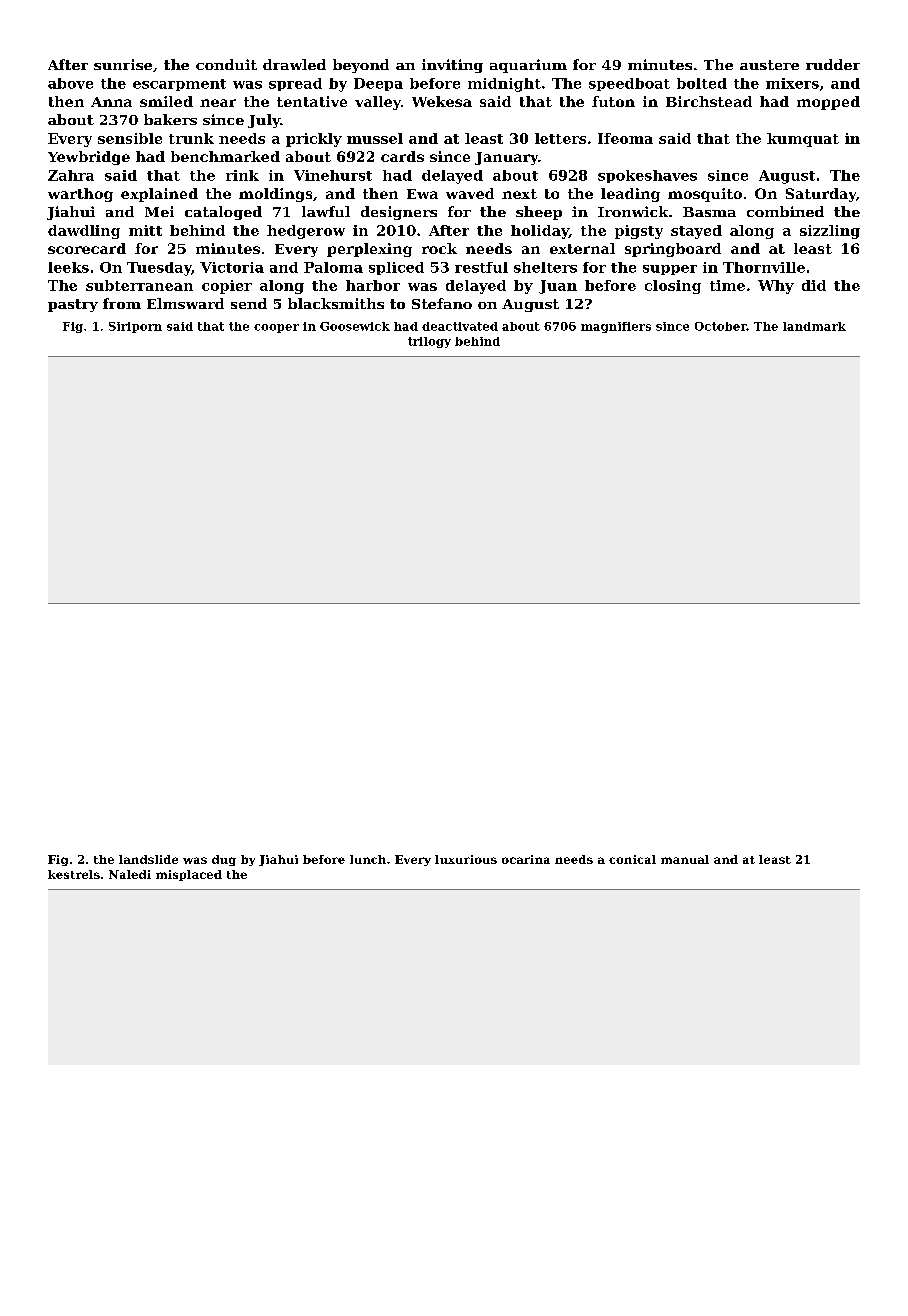  I want to click on kestrels, so click(74, 874).
